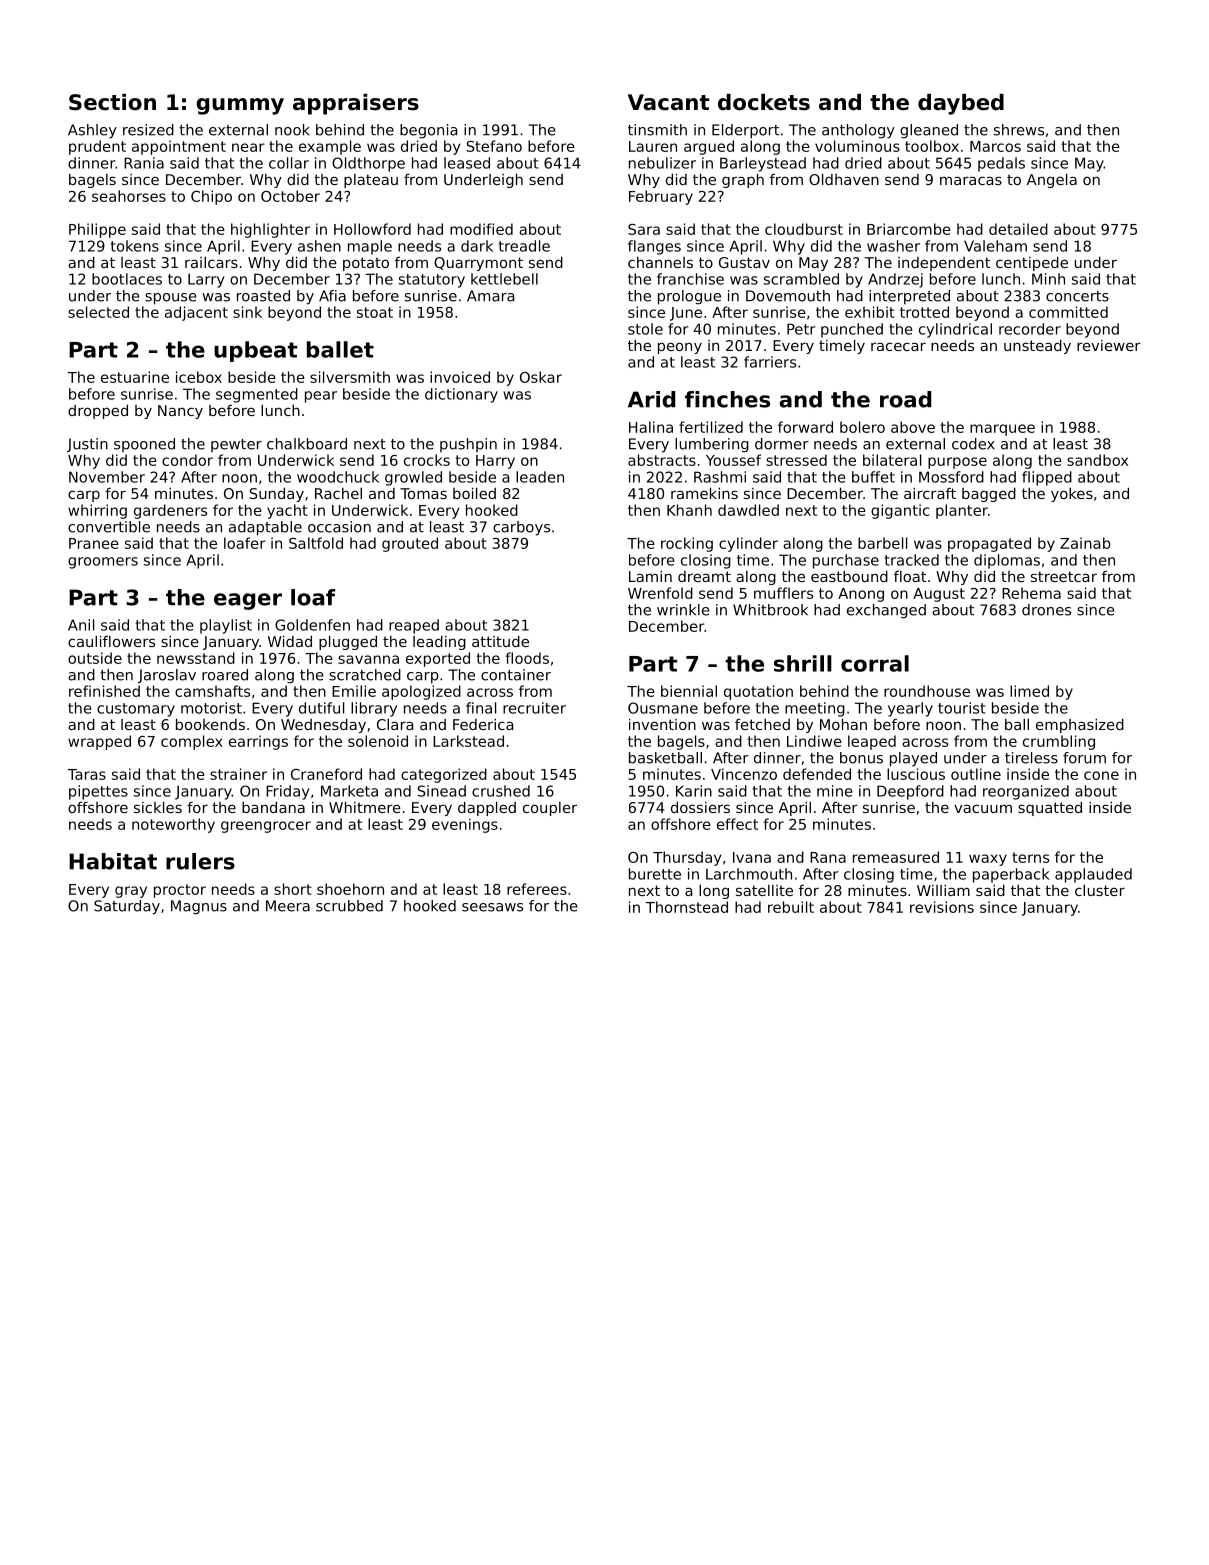 The image size is (1209, 1565). I want to click on Quarrymont, so click(478, 264).
